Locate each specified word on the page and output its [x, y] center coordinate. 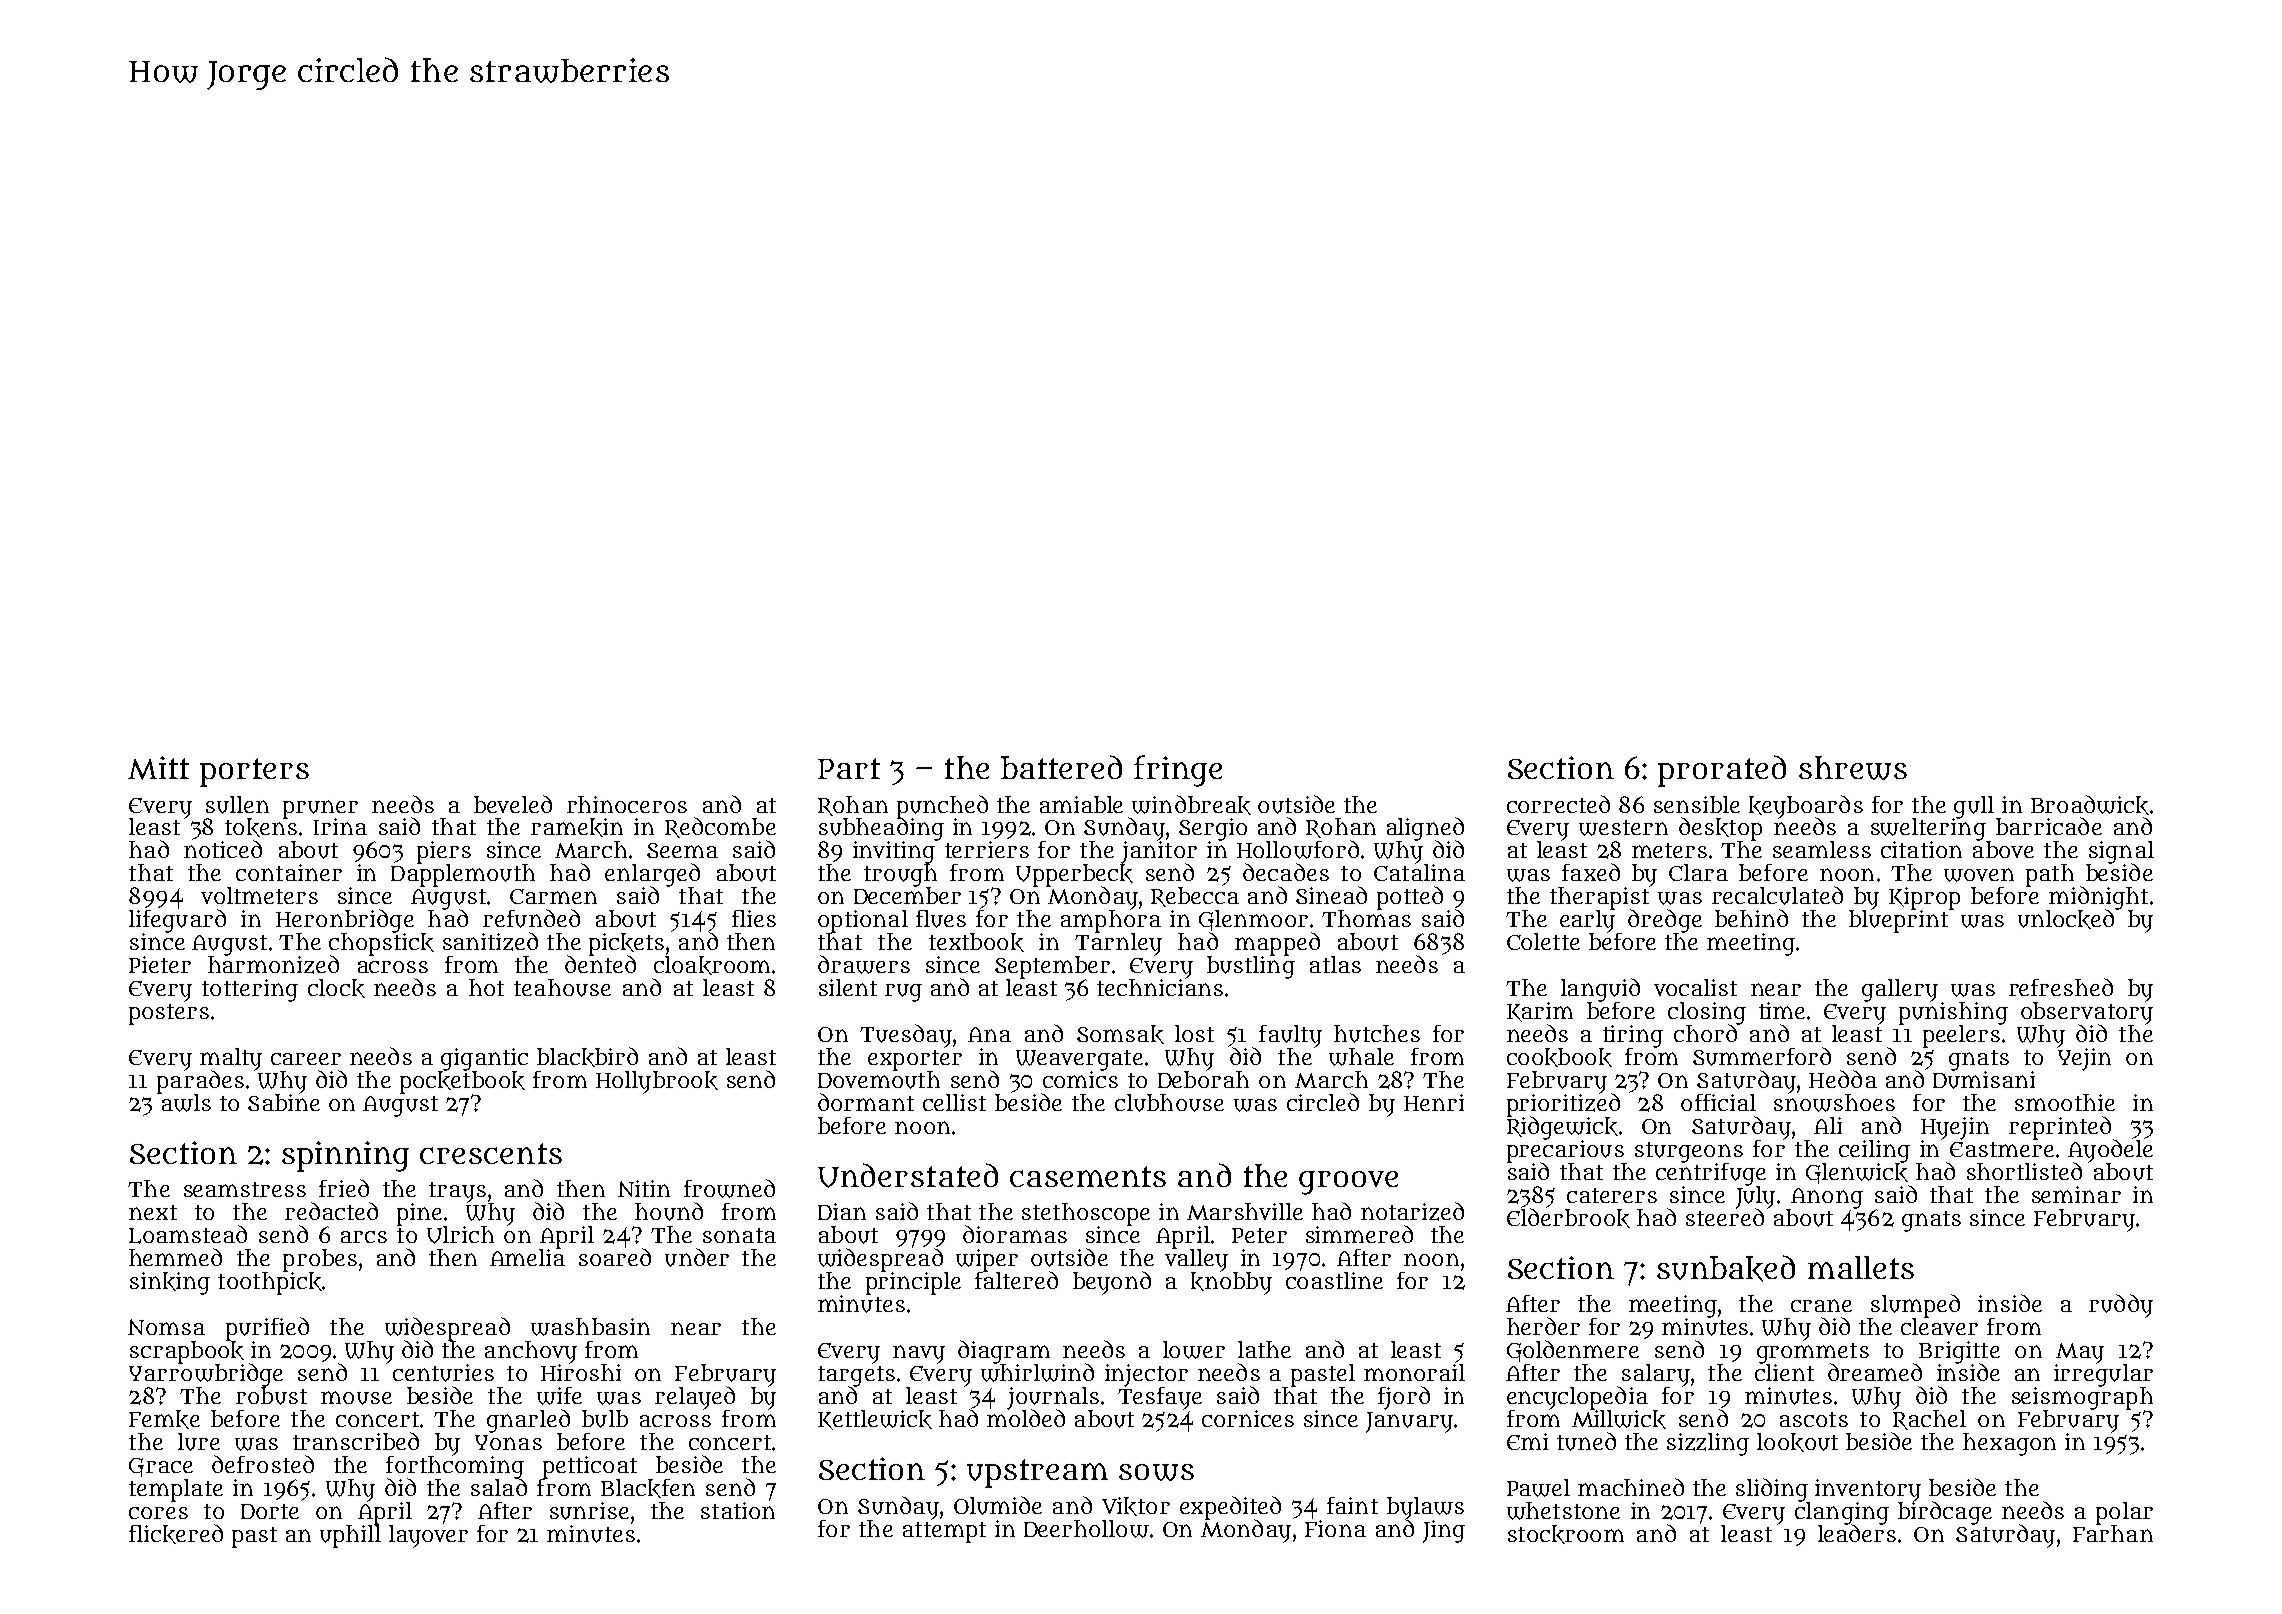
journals [1053, 1398]
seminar [2076, 1194]
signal [2121, 852]
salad [499, 1487]
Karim [1540, 1012]
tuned [1586, 1441]
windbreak [1191, 805]
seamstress [245, 1189]
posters [169, 1014]
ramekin [577, 827]
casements [1088, 1176]
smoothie [2065, 1102]
